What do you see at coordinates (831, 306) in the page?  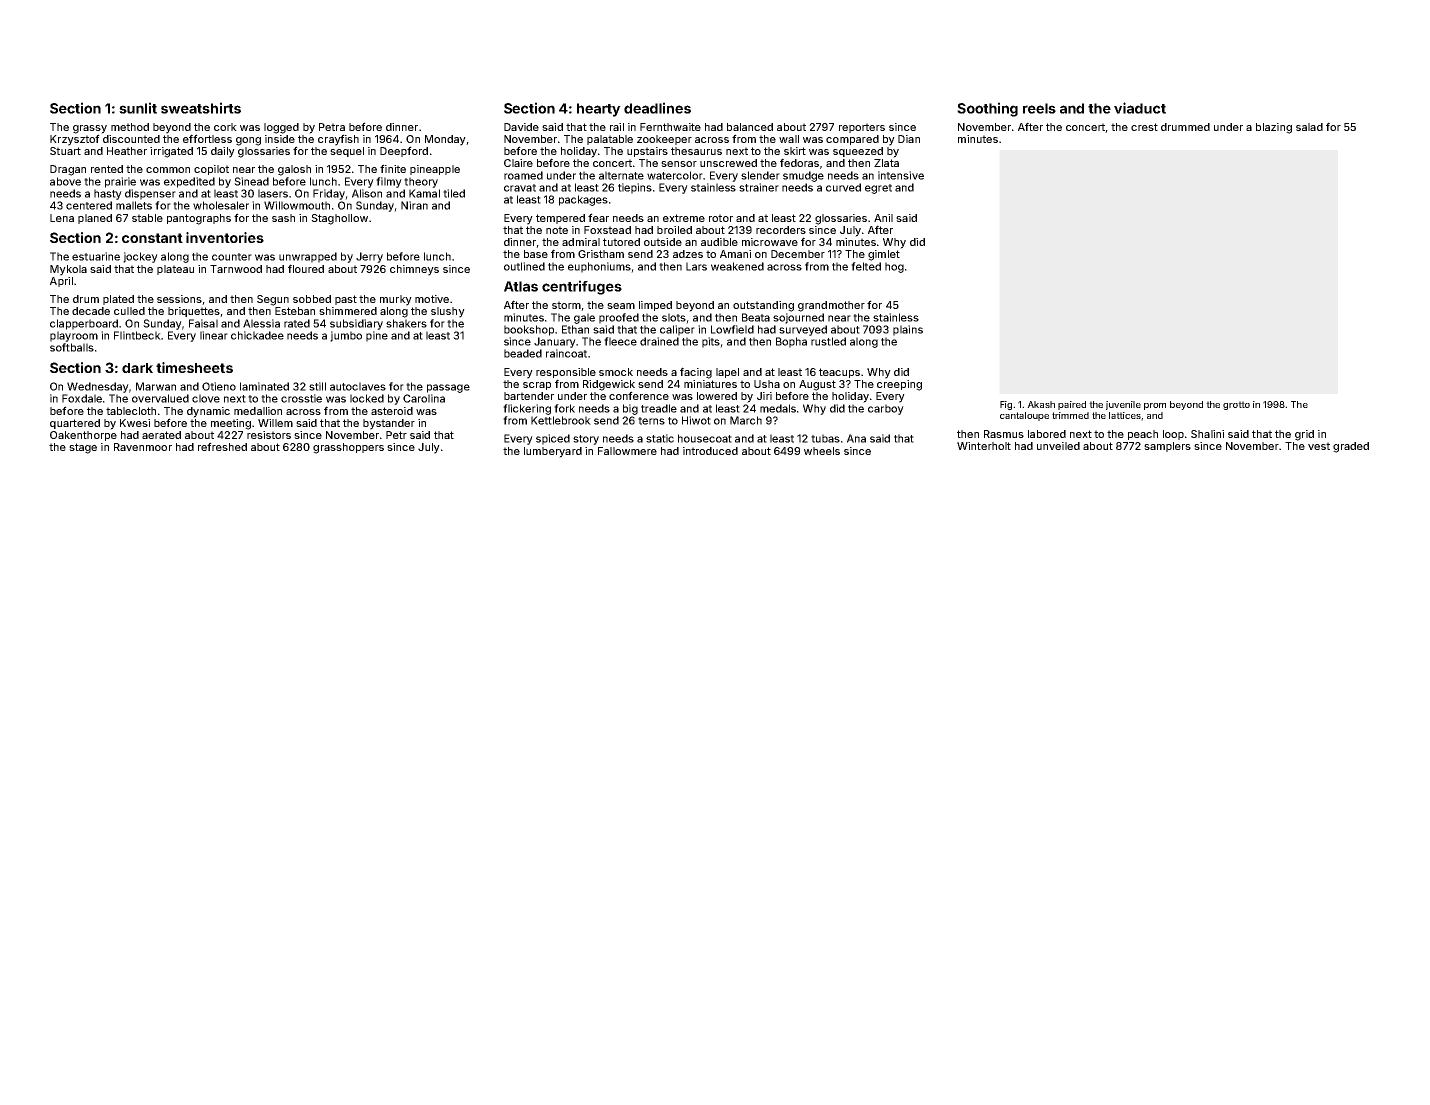 I see `grandmother` at bounding box center [831, 306].
